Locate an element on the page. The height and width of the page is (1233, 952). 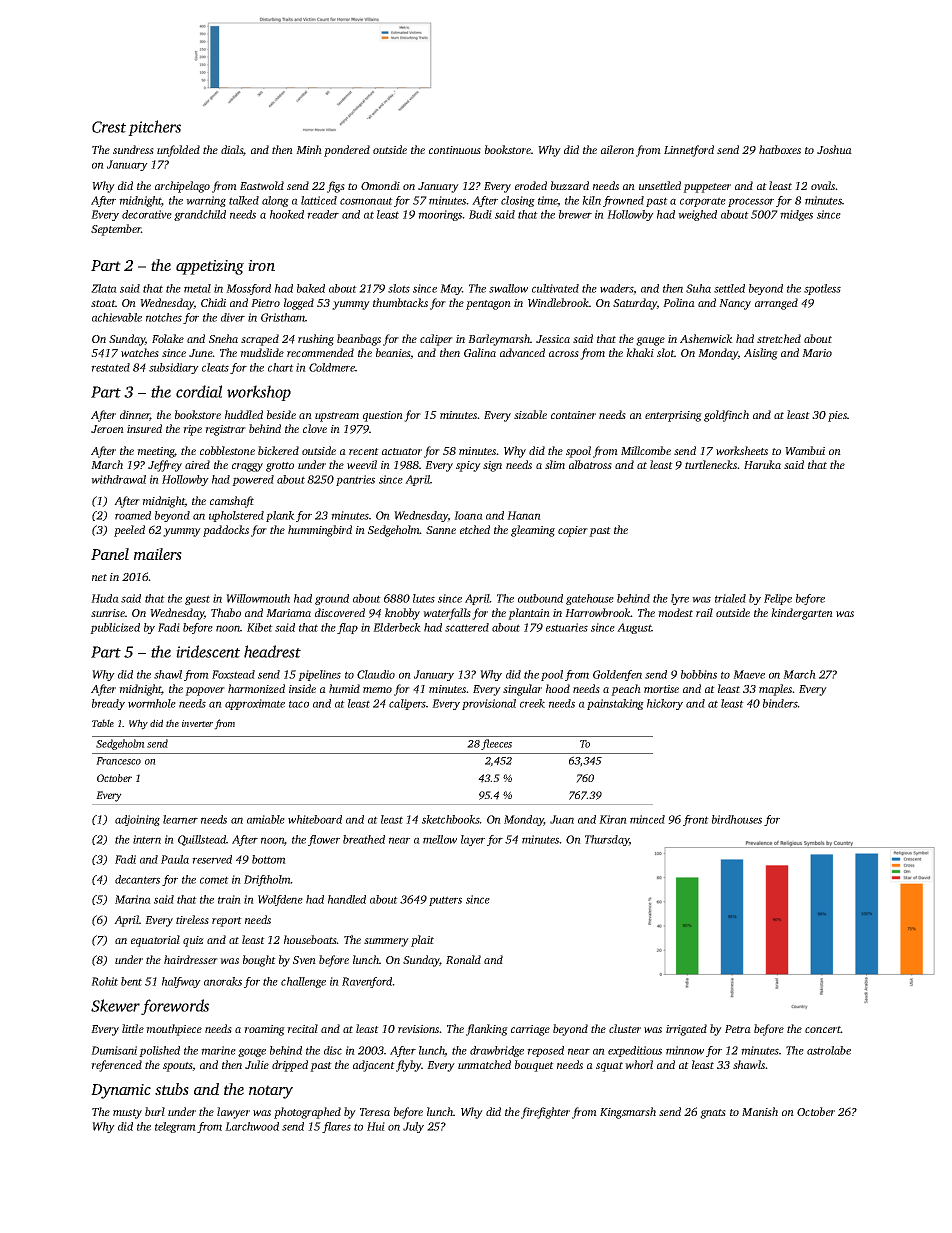
breathed is located at coordinates (364, 839).
